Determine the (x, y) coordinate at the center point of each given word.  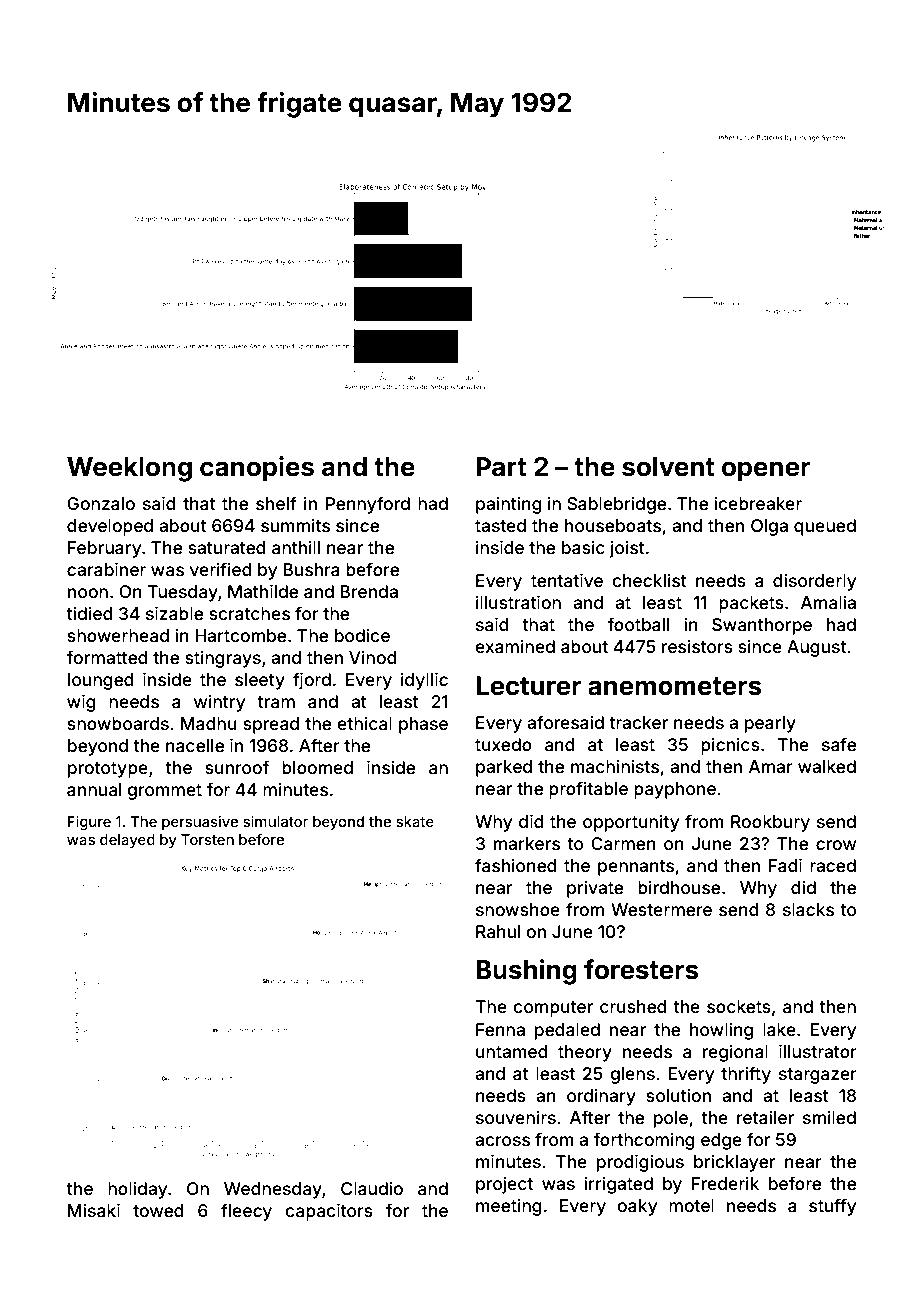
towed (158, 1210)
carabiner (106, 569)
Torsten (207, 839)
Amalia (828, 602)
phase (423, 725)
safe (839, 744)
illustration (518, 602)
